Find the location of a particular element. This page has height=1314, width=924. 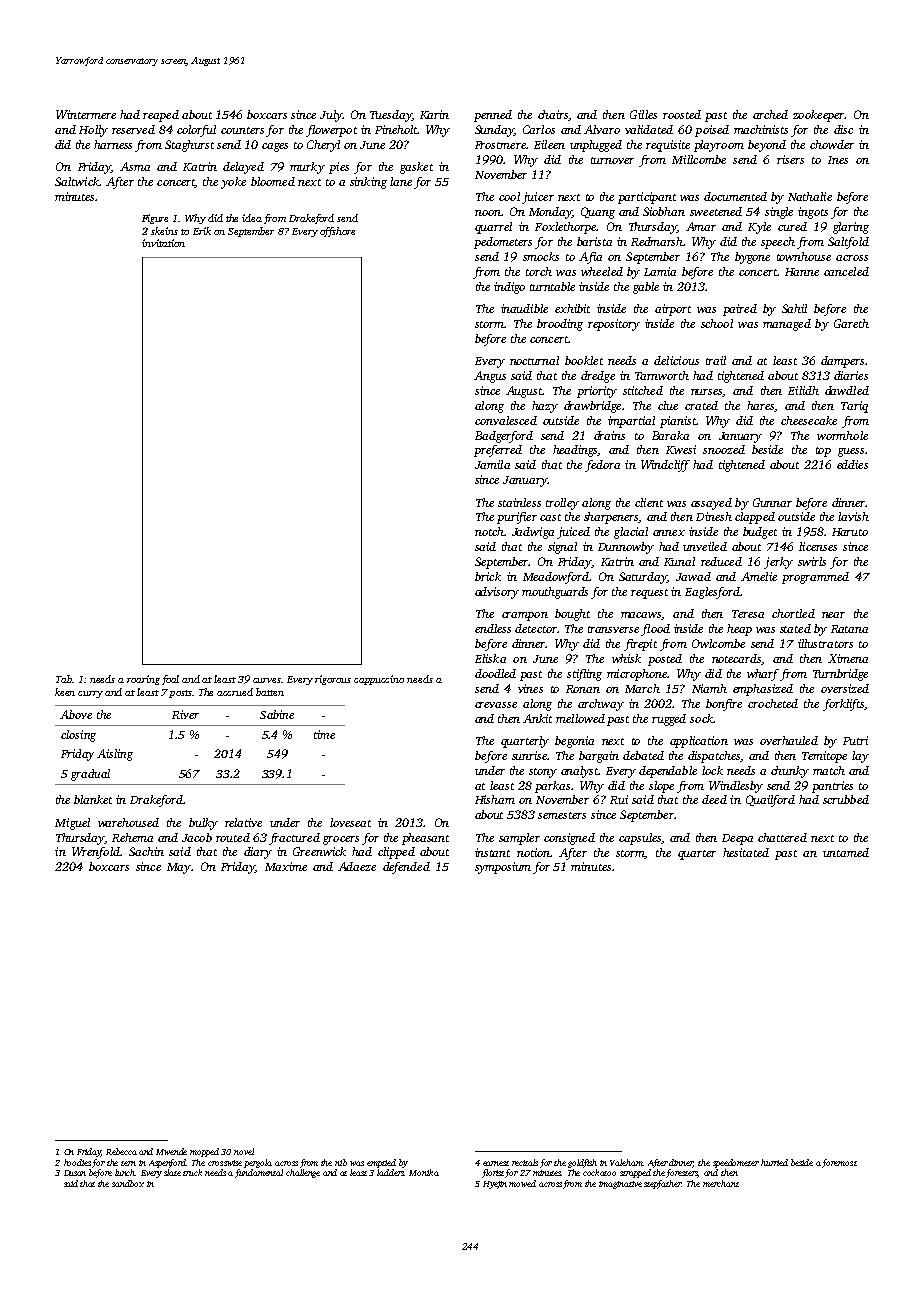

untamed is located at coordinates (846, 852).
